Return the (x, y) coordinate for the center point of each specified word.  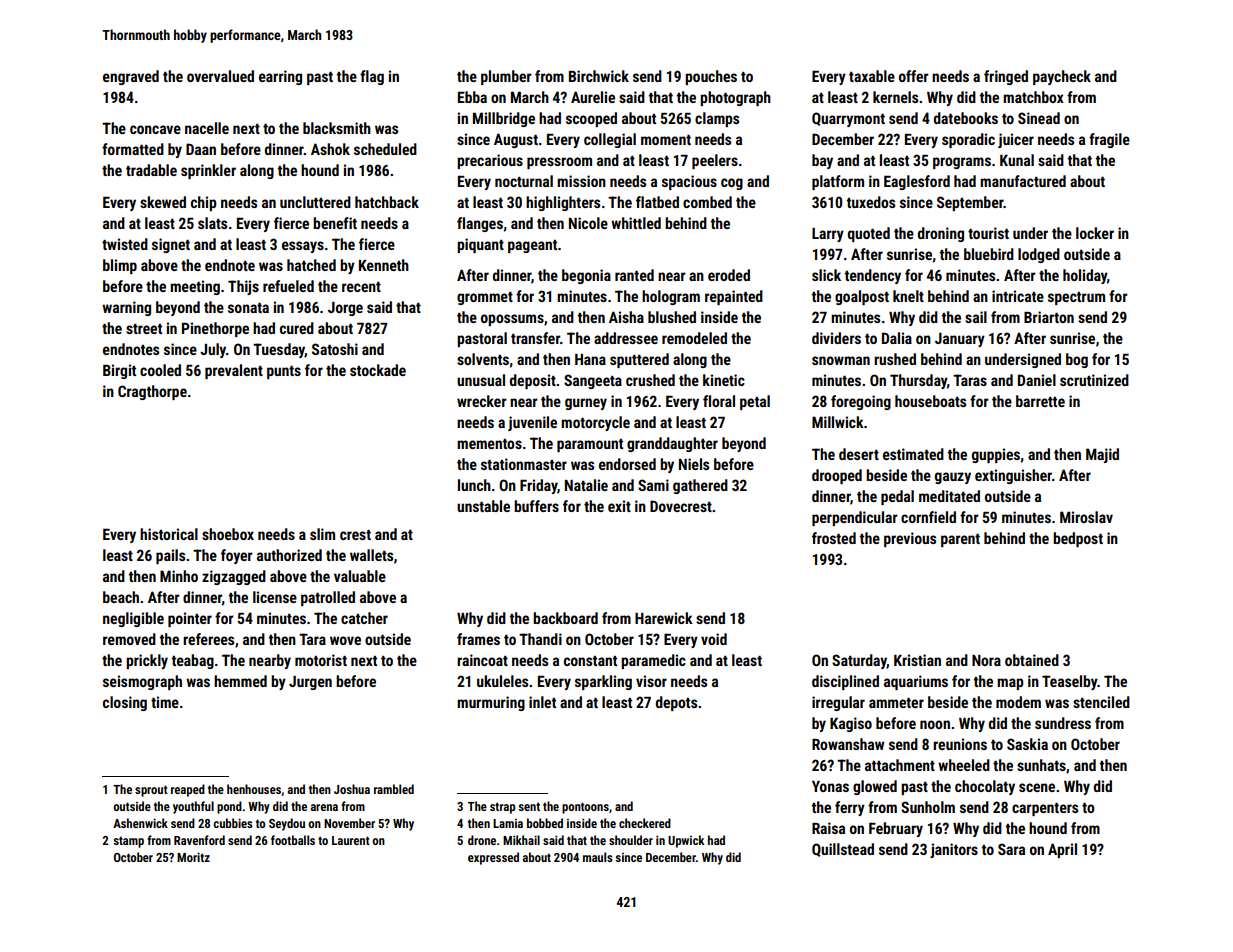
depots (676, 703)
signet (171, 245)
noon (935, 724)
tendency (873, 276)
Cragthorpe (152, 392)
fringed (1006, 77)
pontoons (585, 808)
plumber (506, 77)
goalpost (862, 297)
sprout (151, 791)
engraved (131, 77)
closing (125, 703)
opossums (512, 320)
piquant (480, 245)
